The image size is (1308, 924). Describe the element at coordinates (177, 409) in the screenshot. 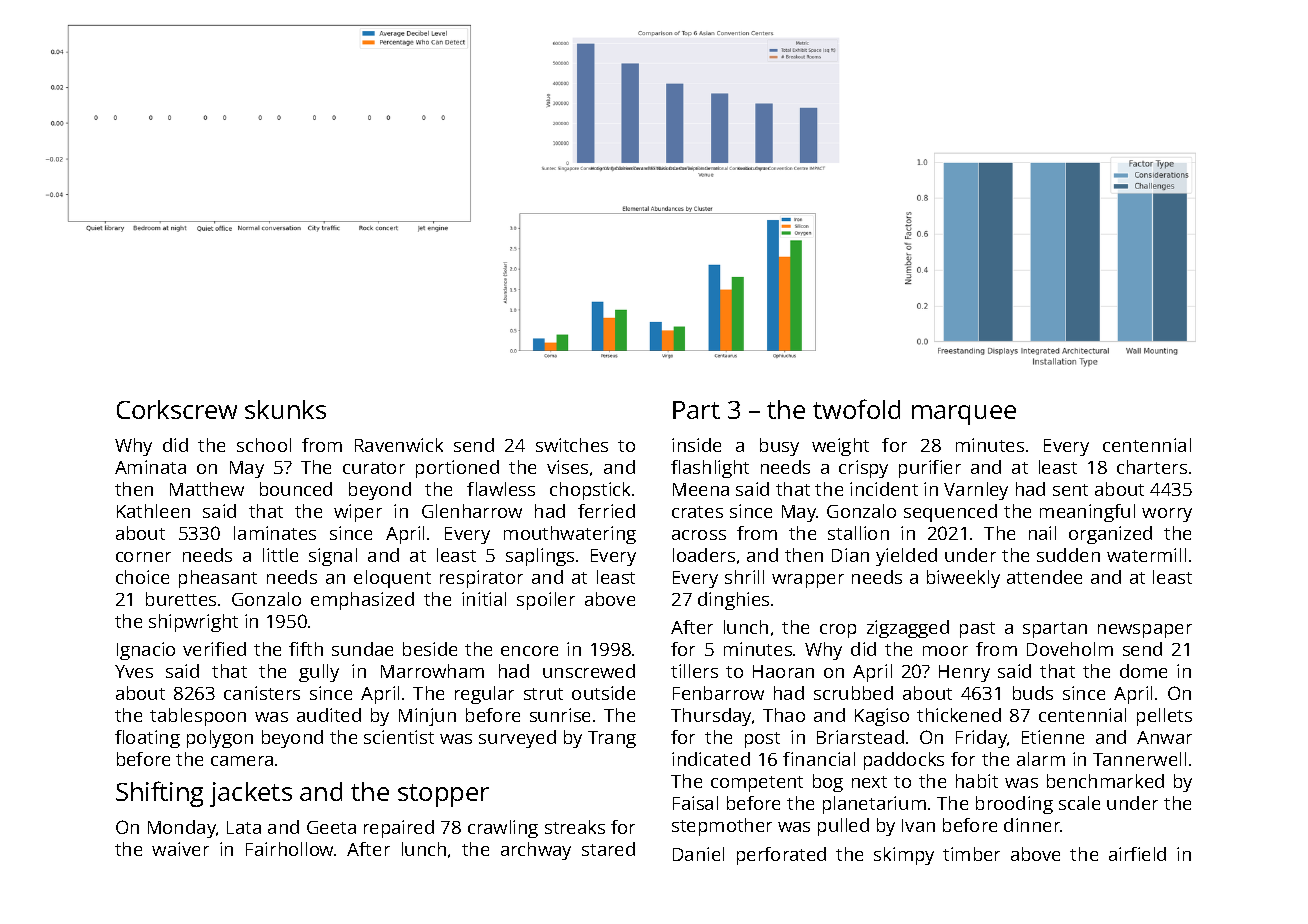

I see `Corkscrew` at that location.
